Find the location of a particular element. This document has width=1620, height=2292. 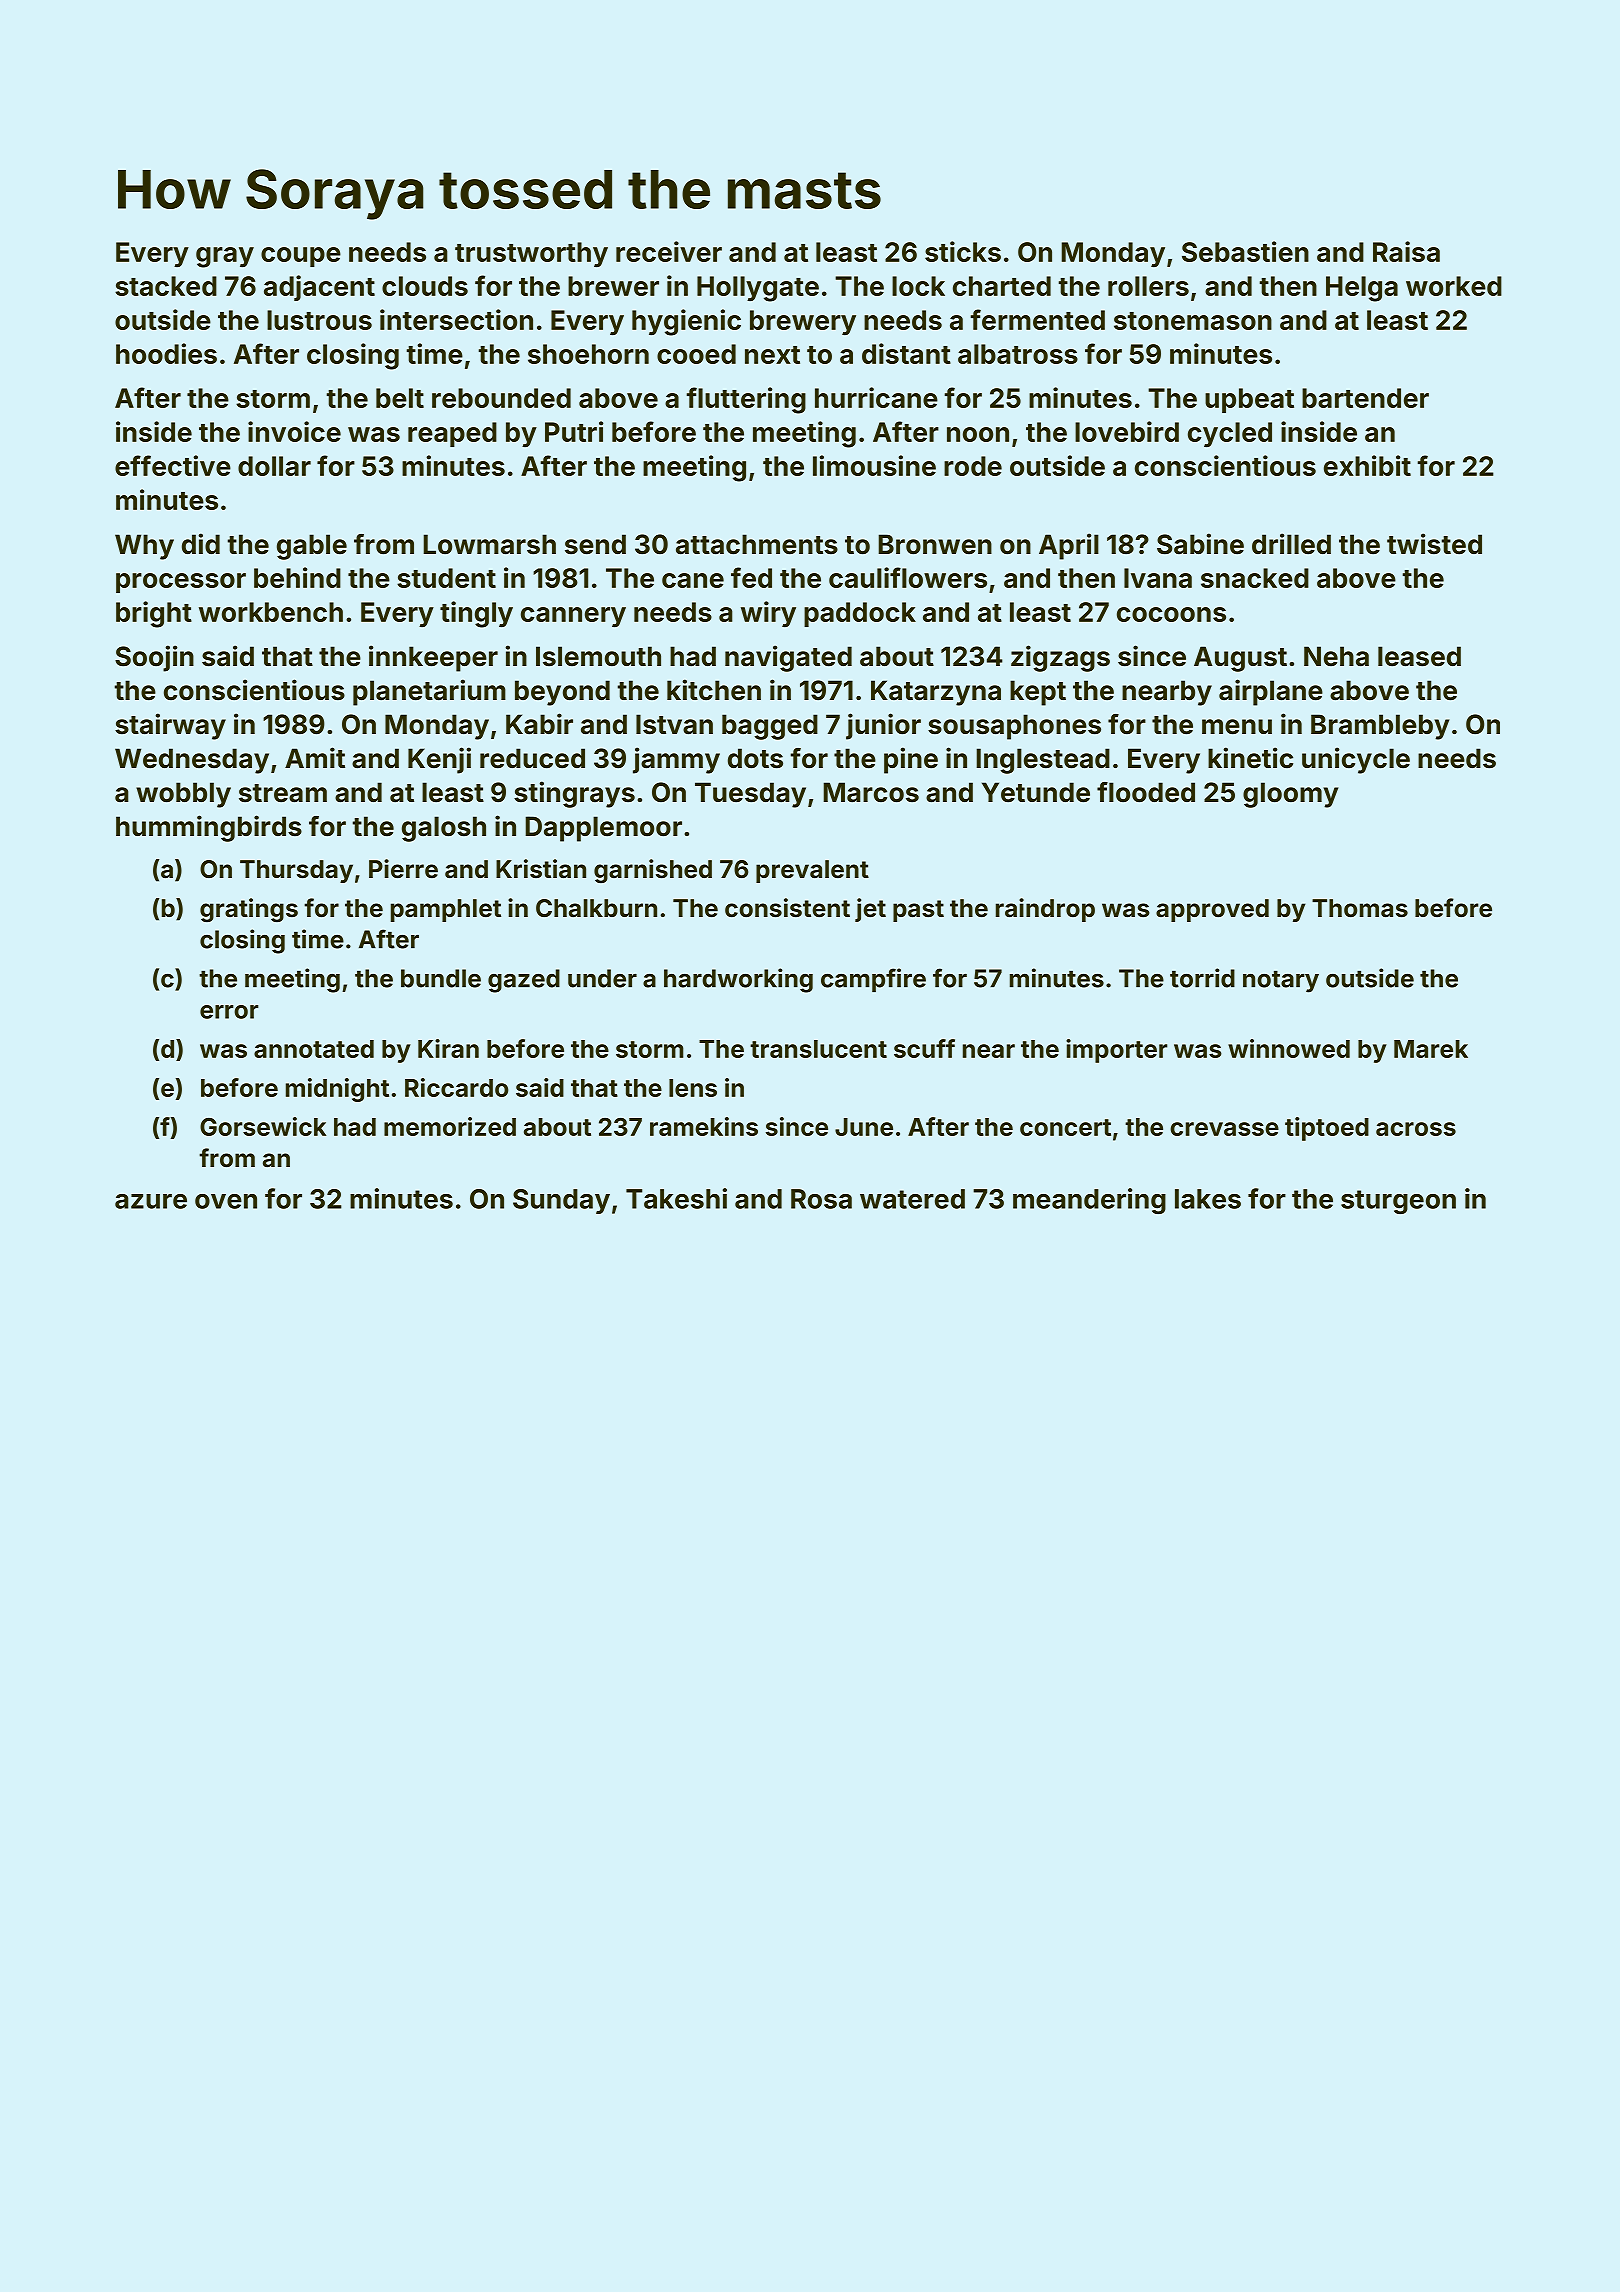

Sunday is located at coordinates (561, 1201).
